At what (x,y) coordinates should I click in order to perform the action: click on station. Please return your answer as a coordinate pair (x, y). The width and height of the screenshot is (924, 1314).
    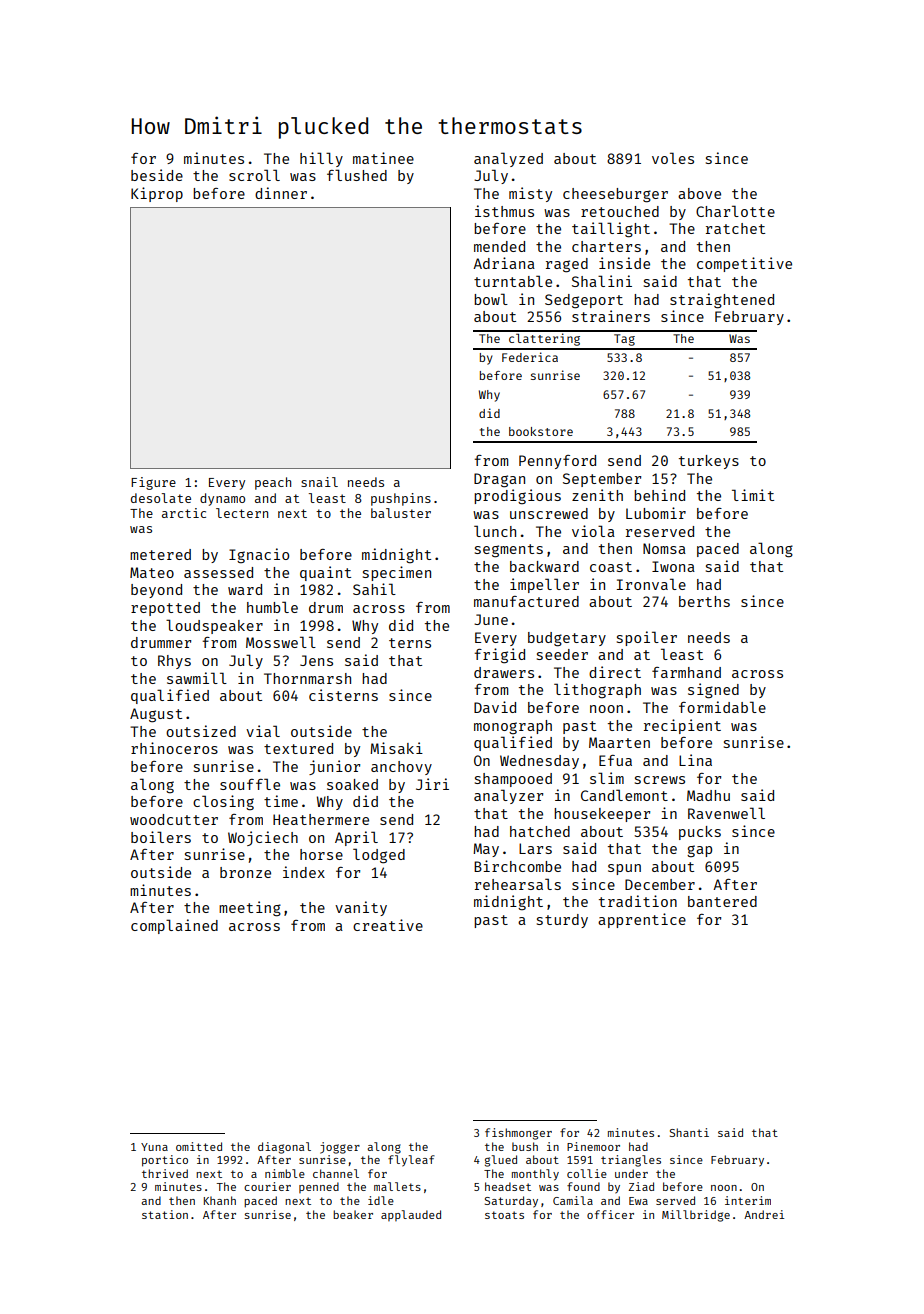
    Looking at the image, I should click on (165, 1214).
